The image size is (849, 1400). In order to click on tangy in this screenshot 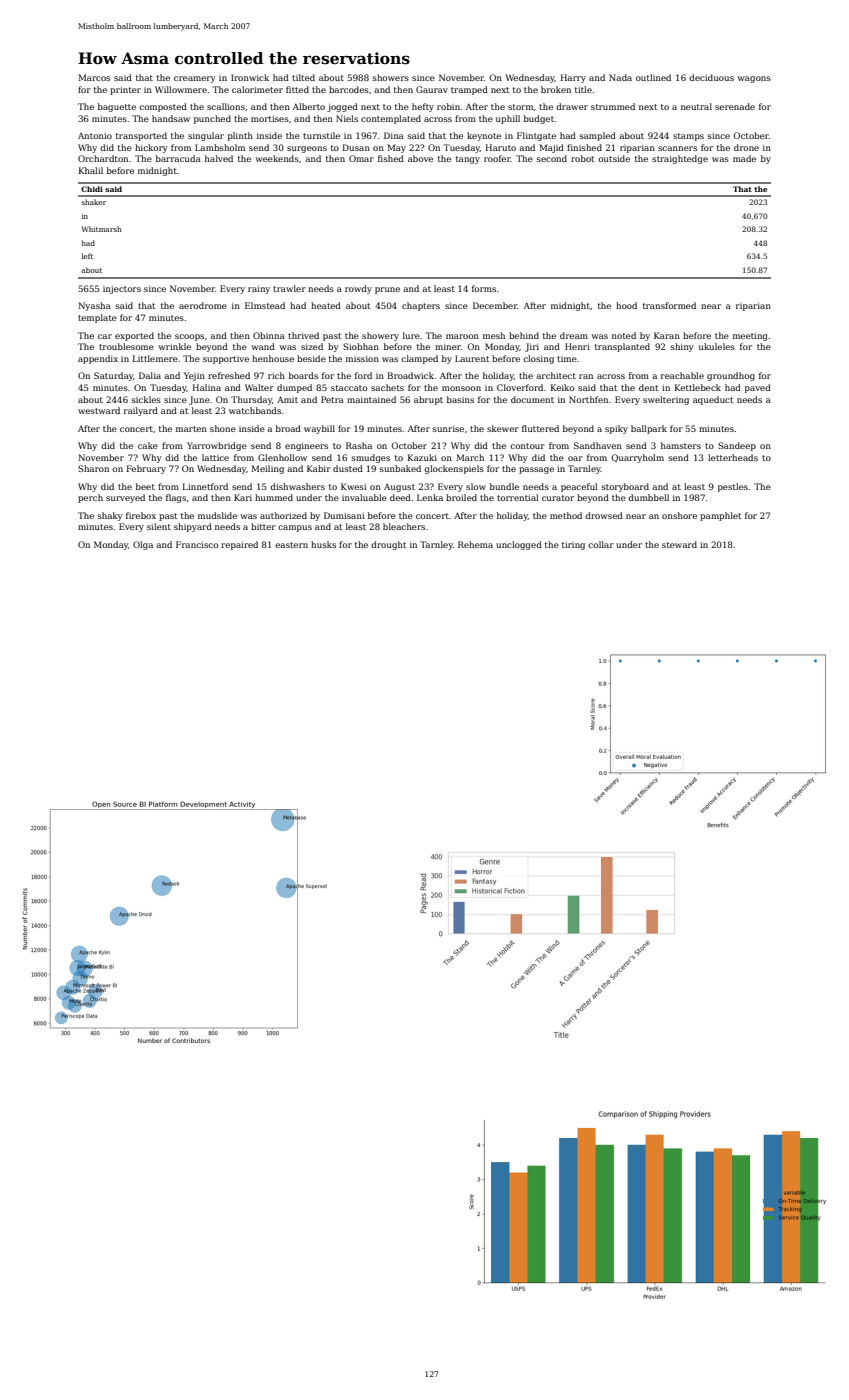, I will do `click(468, 160)`.
